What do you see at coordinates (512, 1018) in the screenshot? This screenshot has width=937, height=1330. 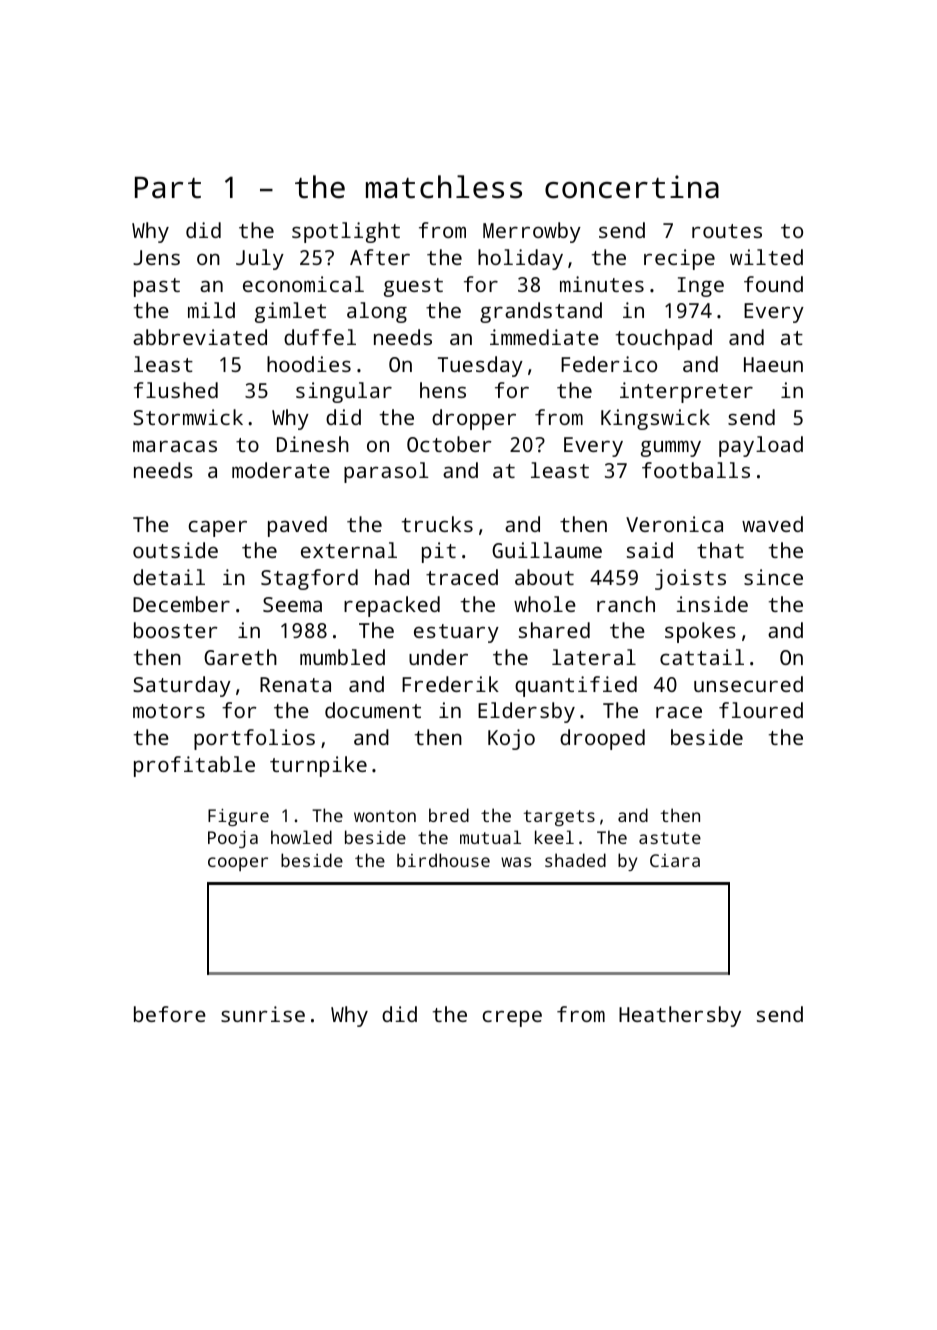 I see `crepe` at bounding box center [512, 1018].
